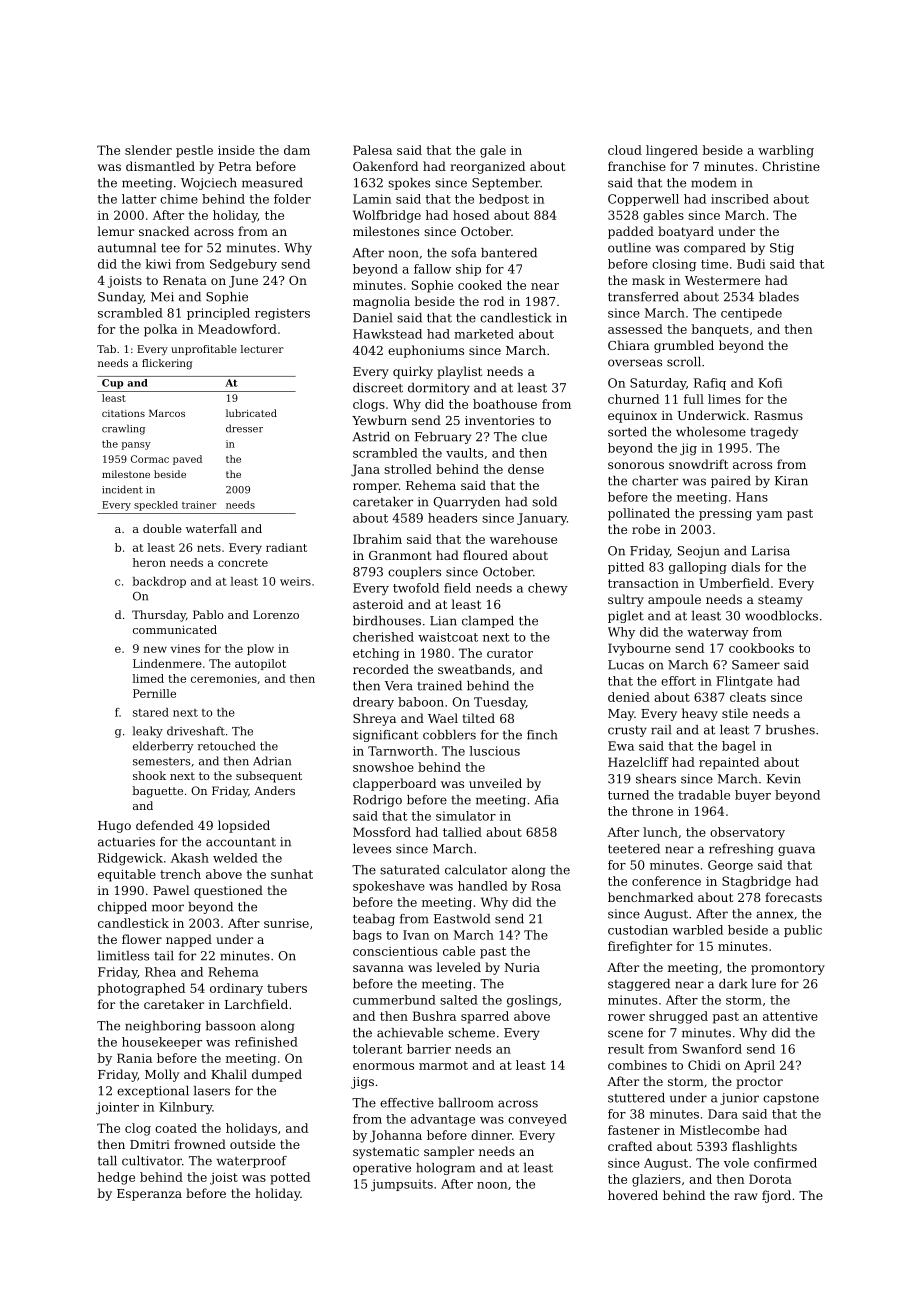  What do you see at coordinates (748, 697) in the screenshot?
I see `cleats` at bounding box center [748, 697].
